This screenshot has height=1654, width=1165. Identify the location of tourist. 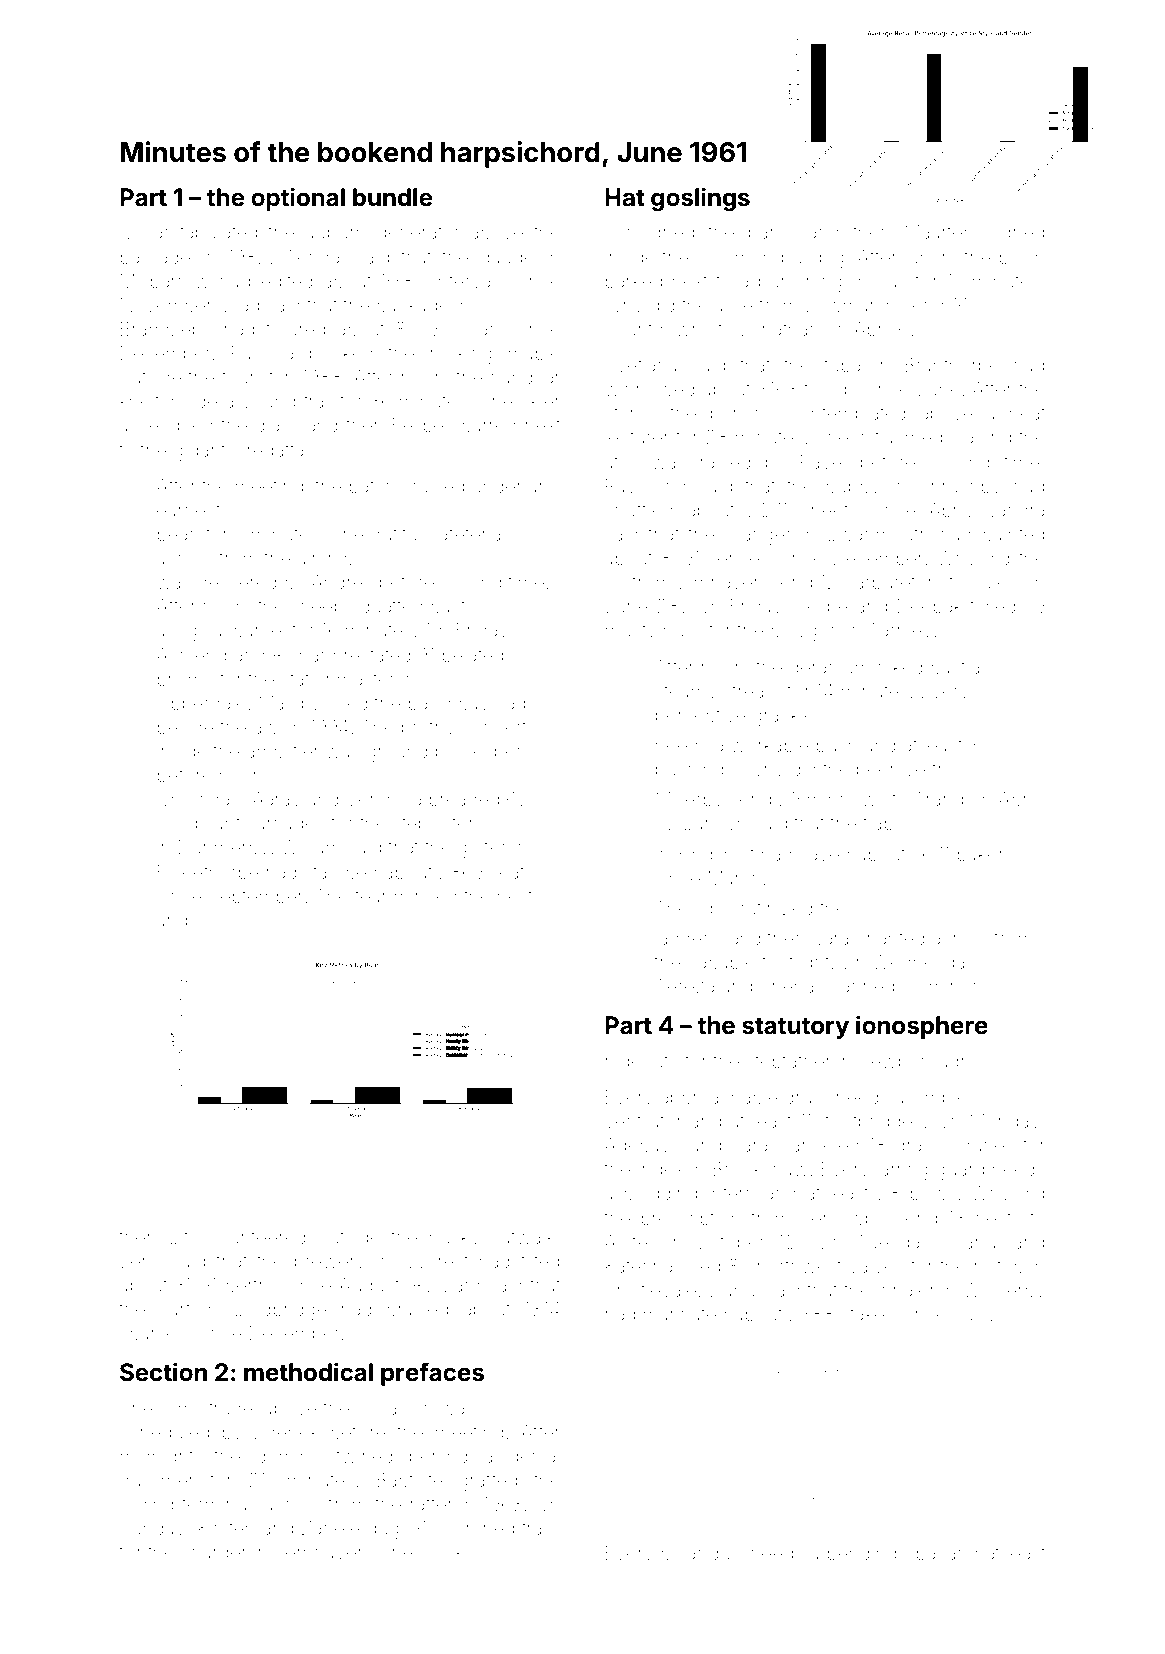
(247, 377).
